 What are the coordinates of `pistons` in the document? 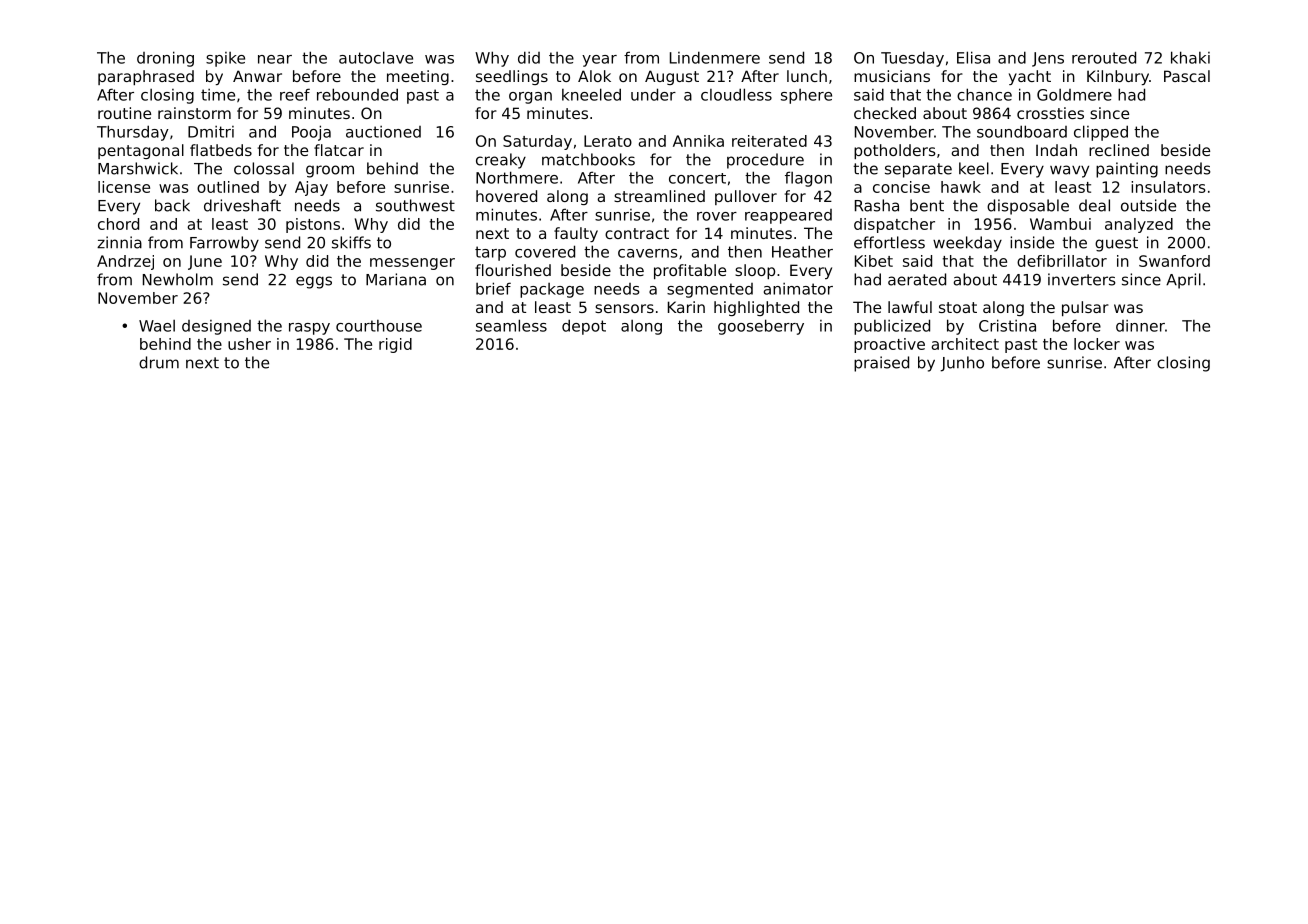 It's located at (313, 225).
